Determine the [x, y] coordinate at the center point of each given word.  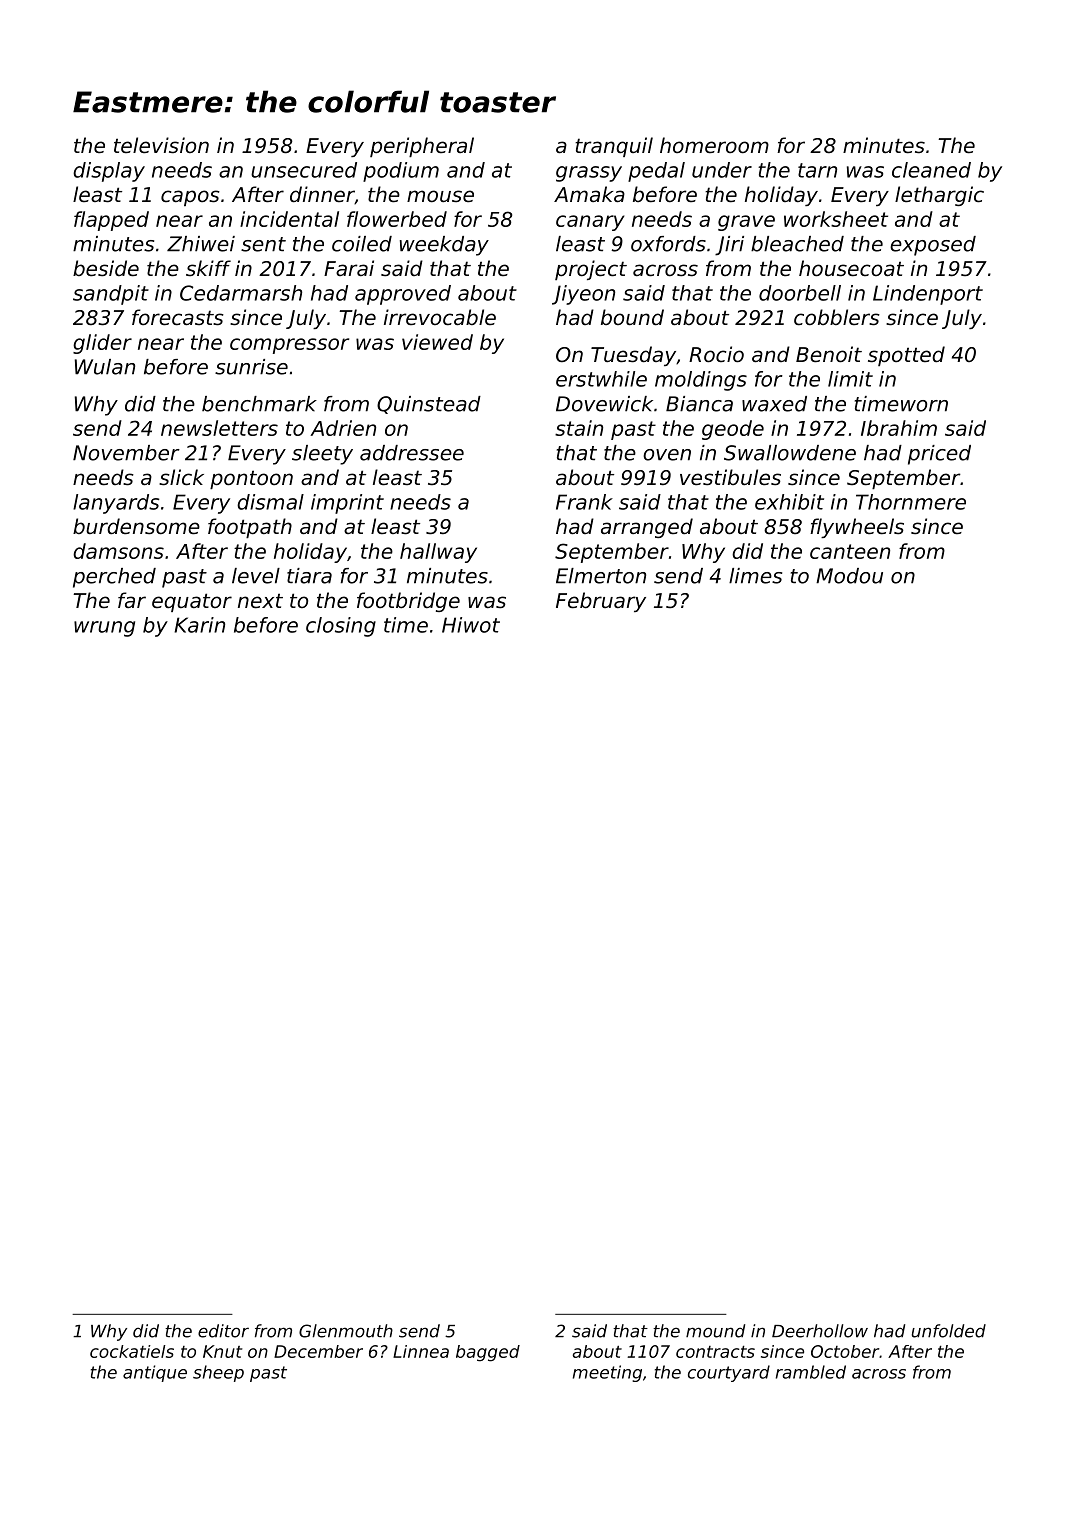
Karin [199, 625]
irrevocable [440, 317]
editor [223, 1331]
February [601, 602]
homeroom [714, 145]
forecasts [178, 317]
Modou [849, 576]
